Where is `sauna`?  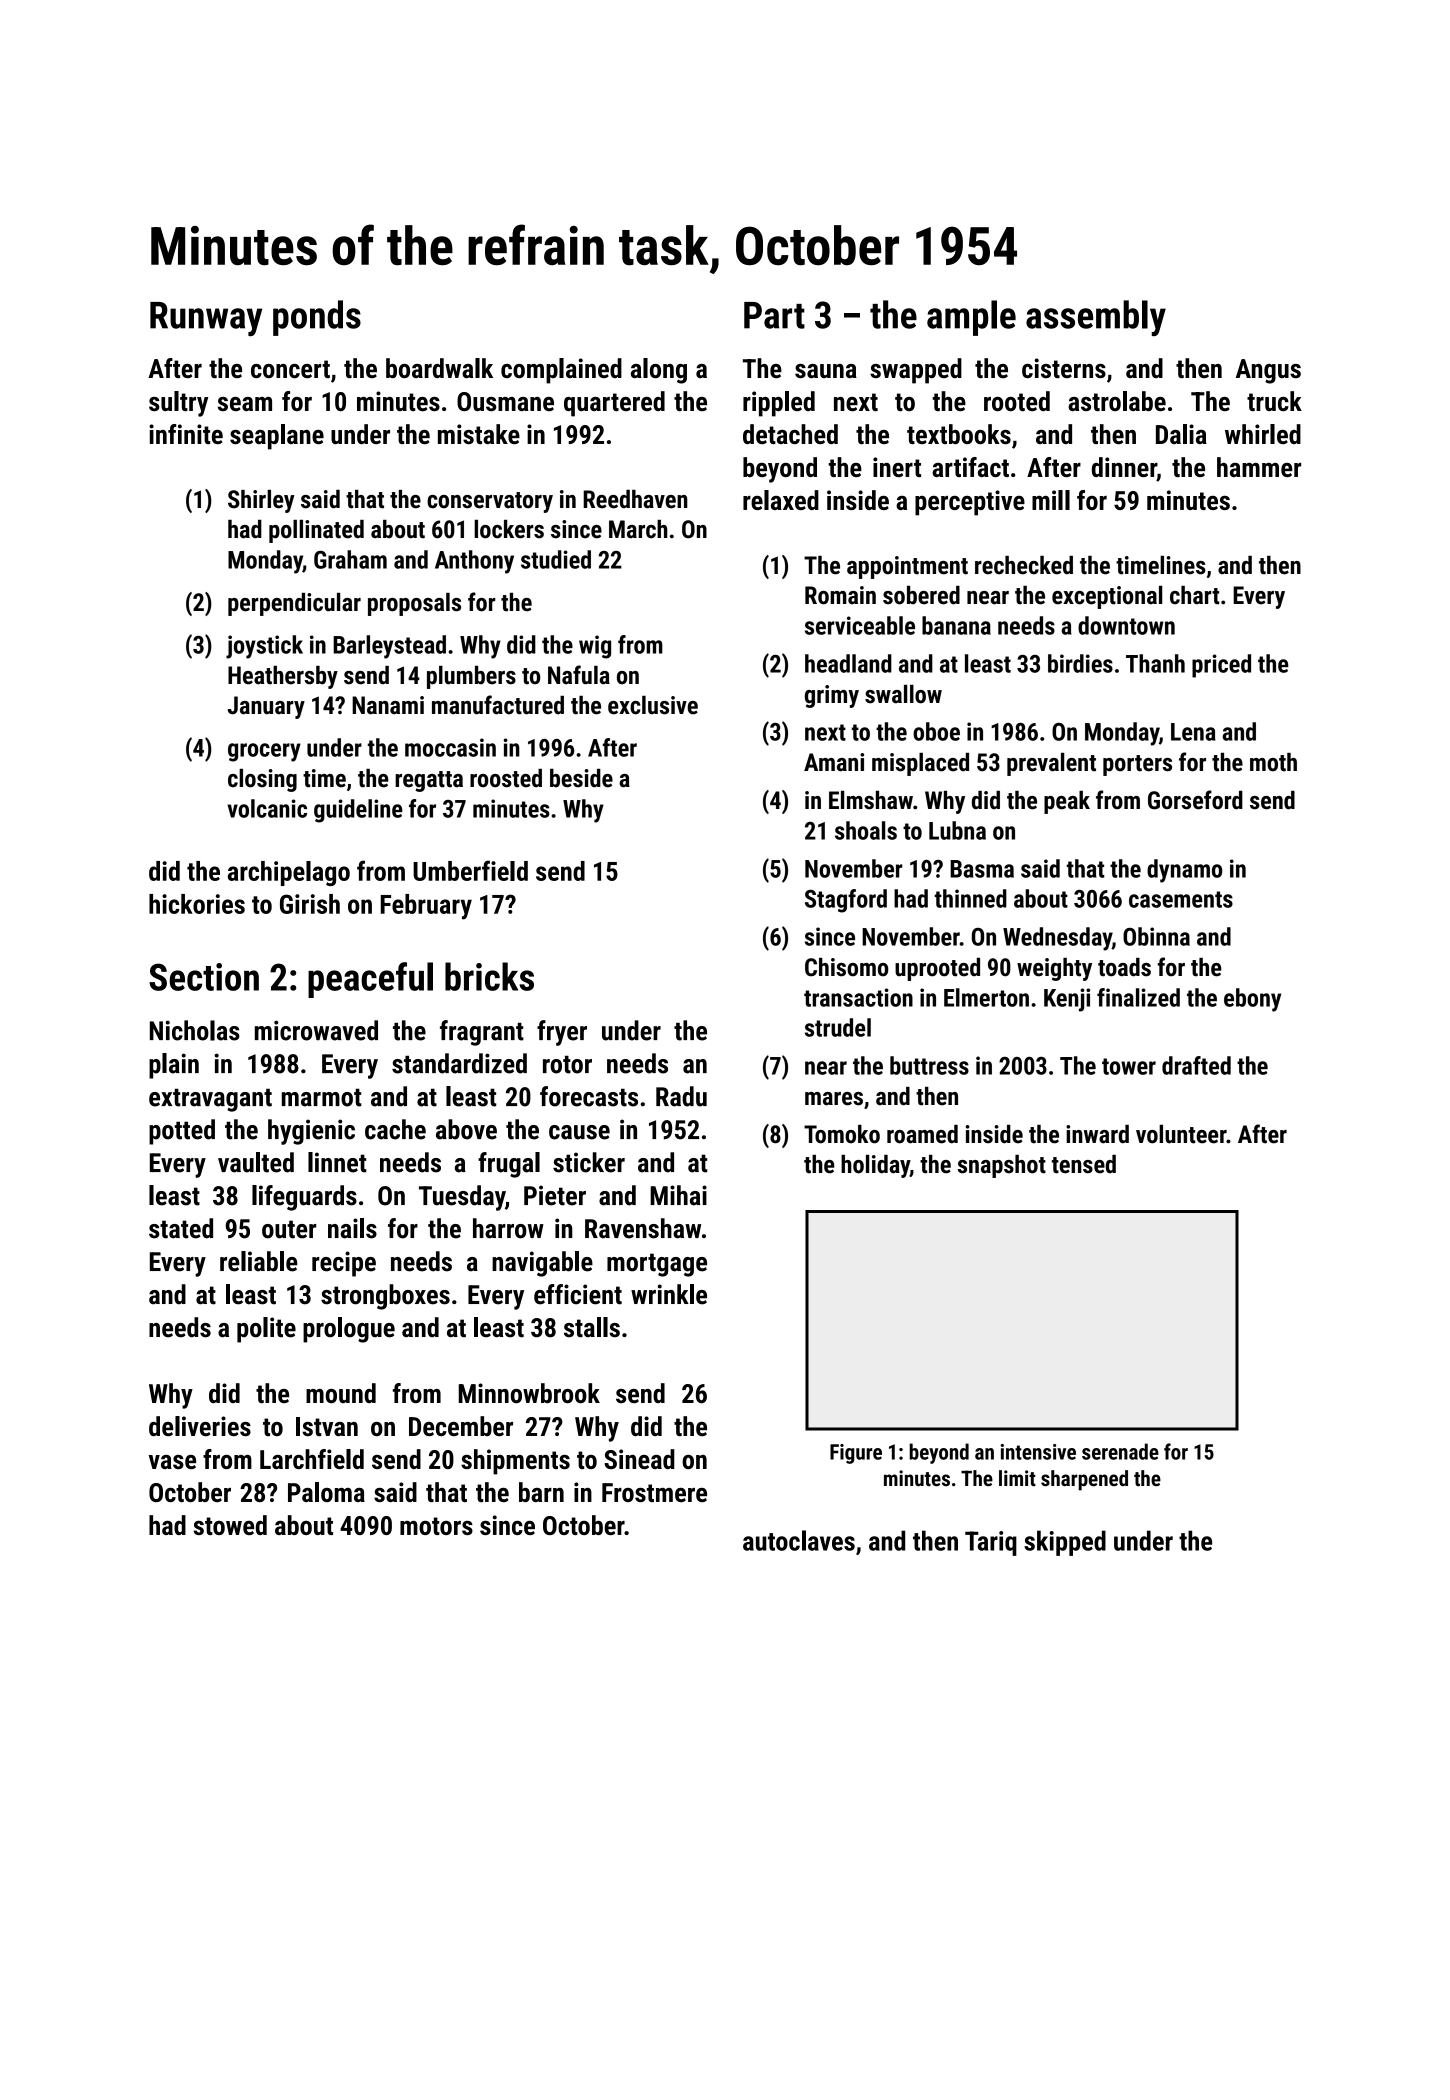
sauna is located at coordinates (826, 371).
